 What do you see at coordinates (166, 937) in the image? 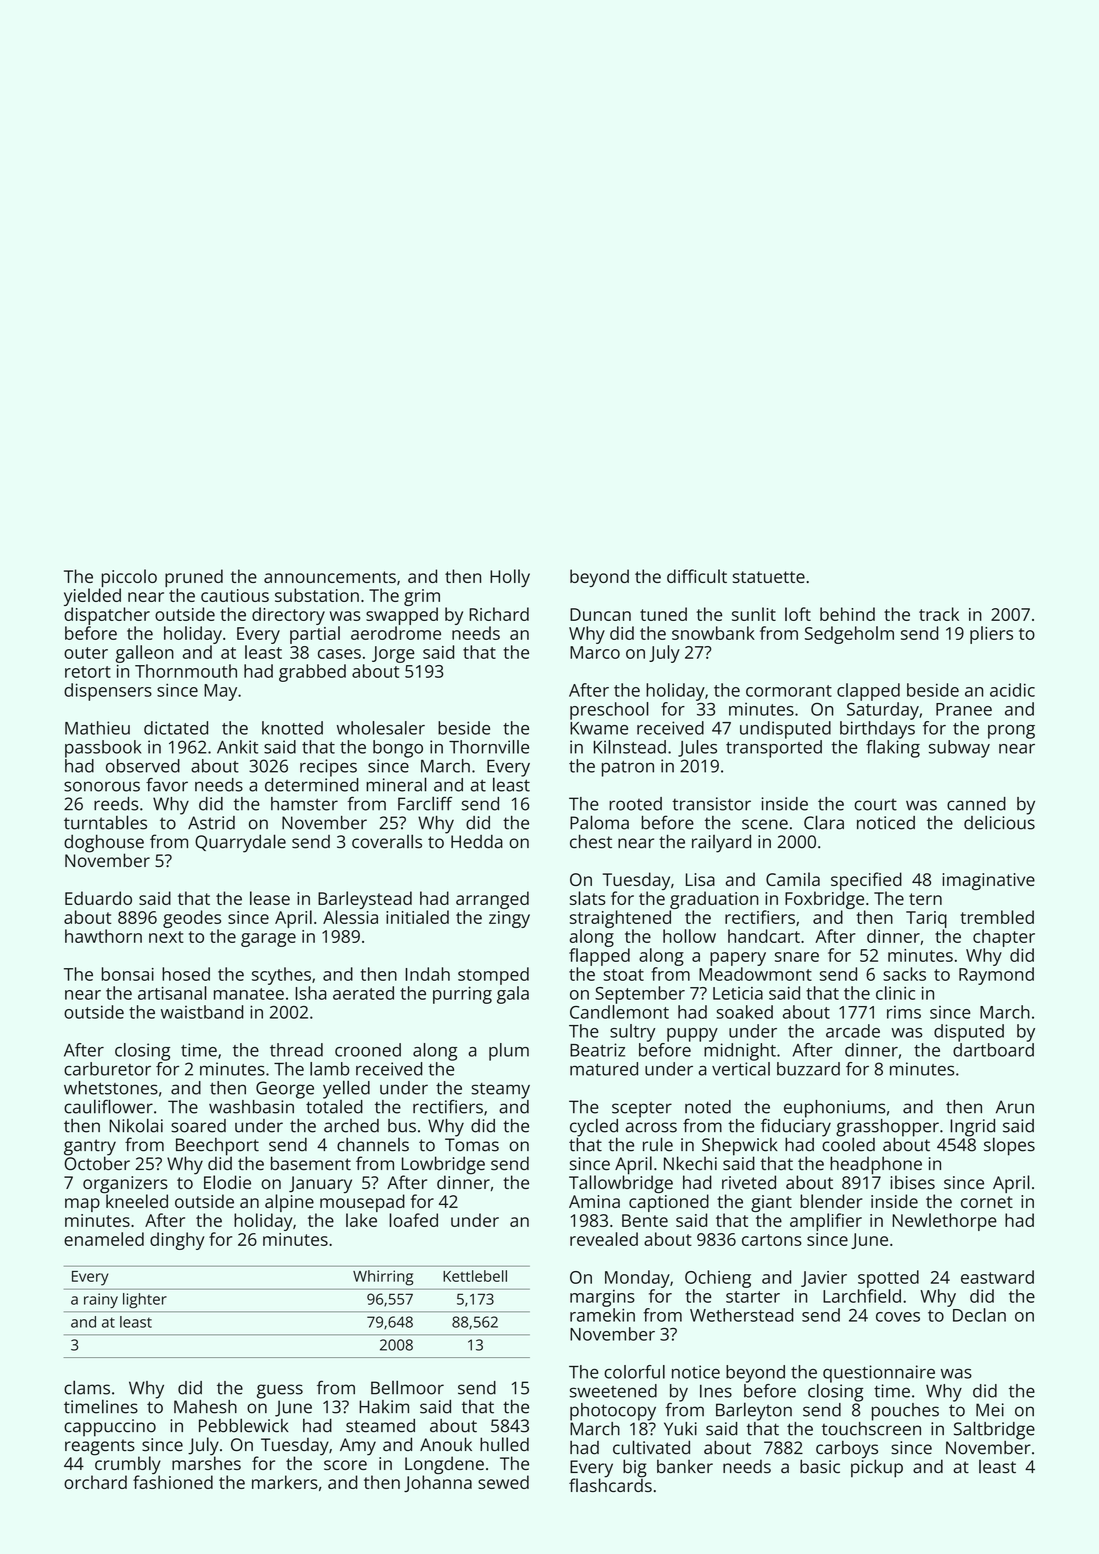
I see `next` at bounding box center [166, 937].
